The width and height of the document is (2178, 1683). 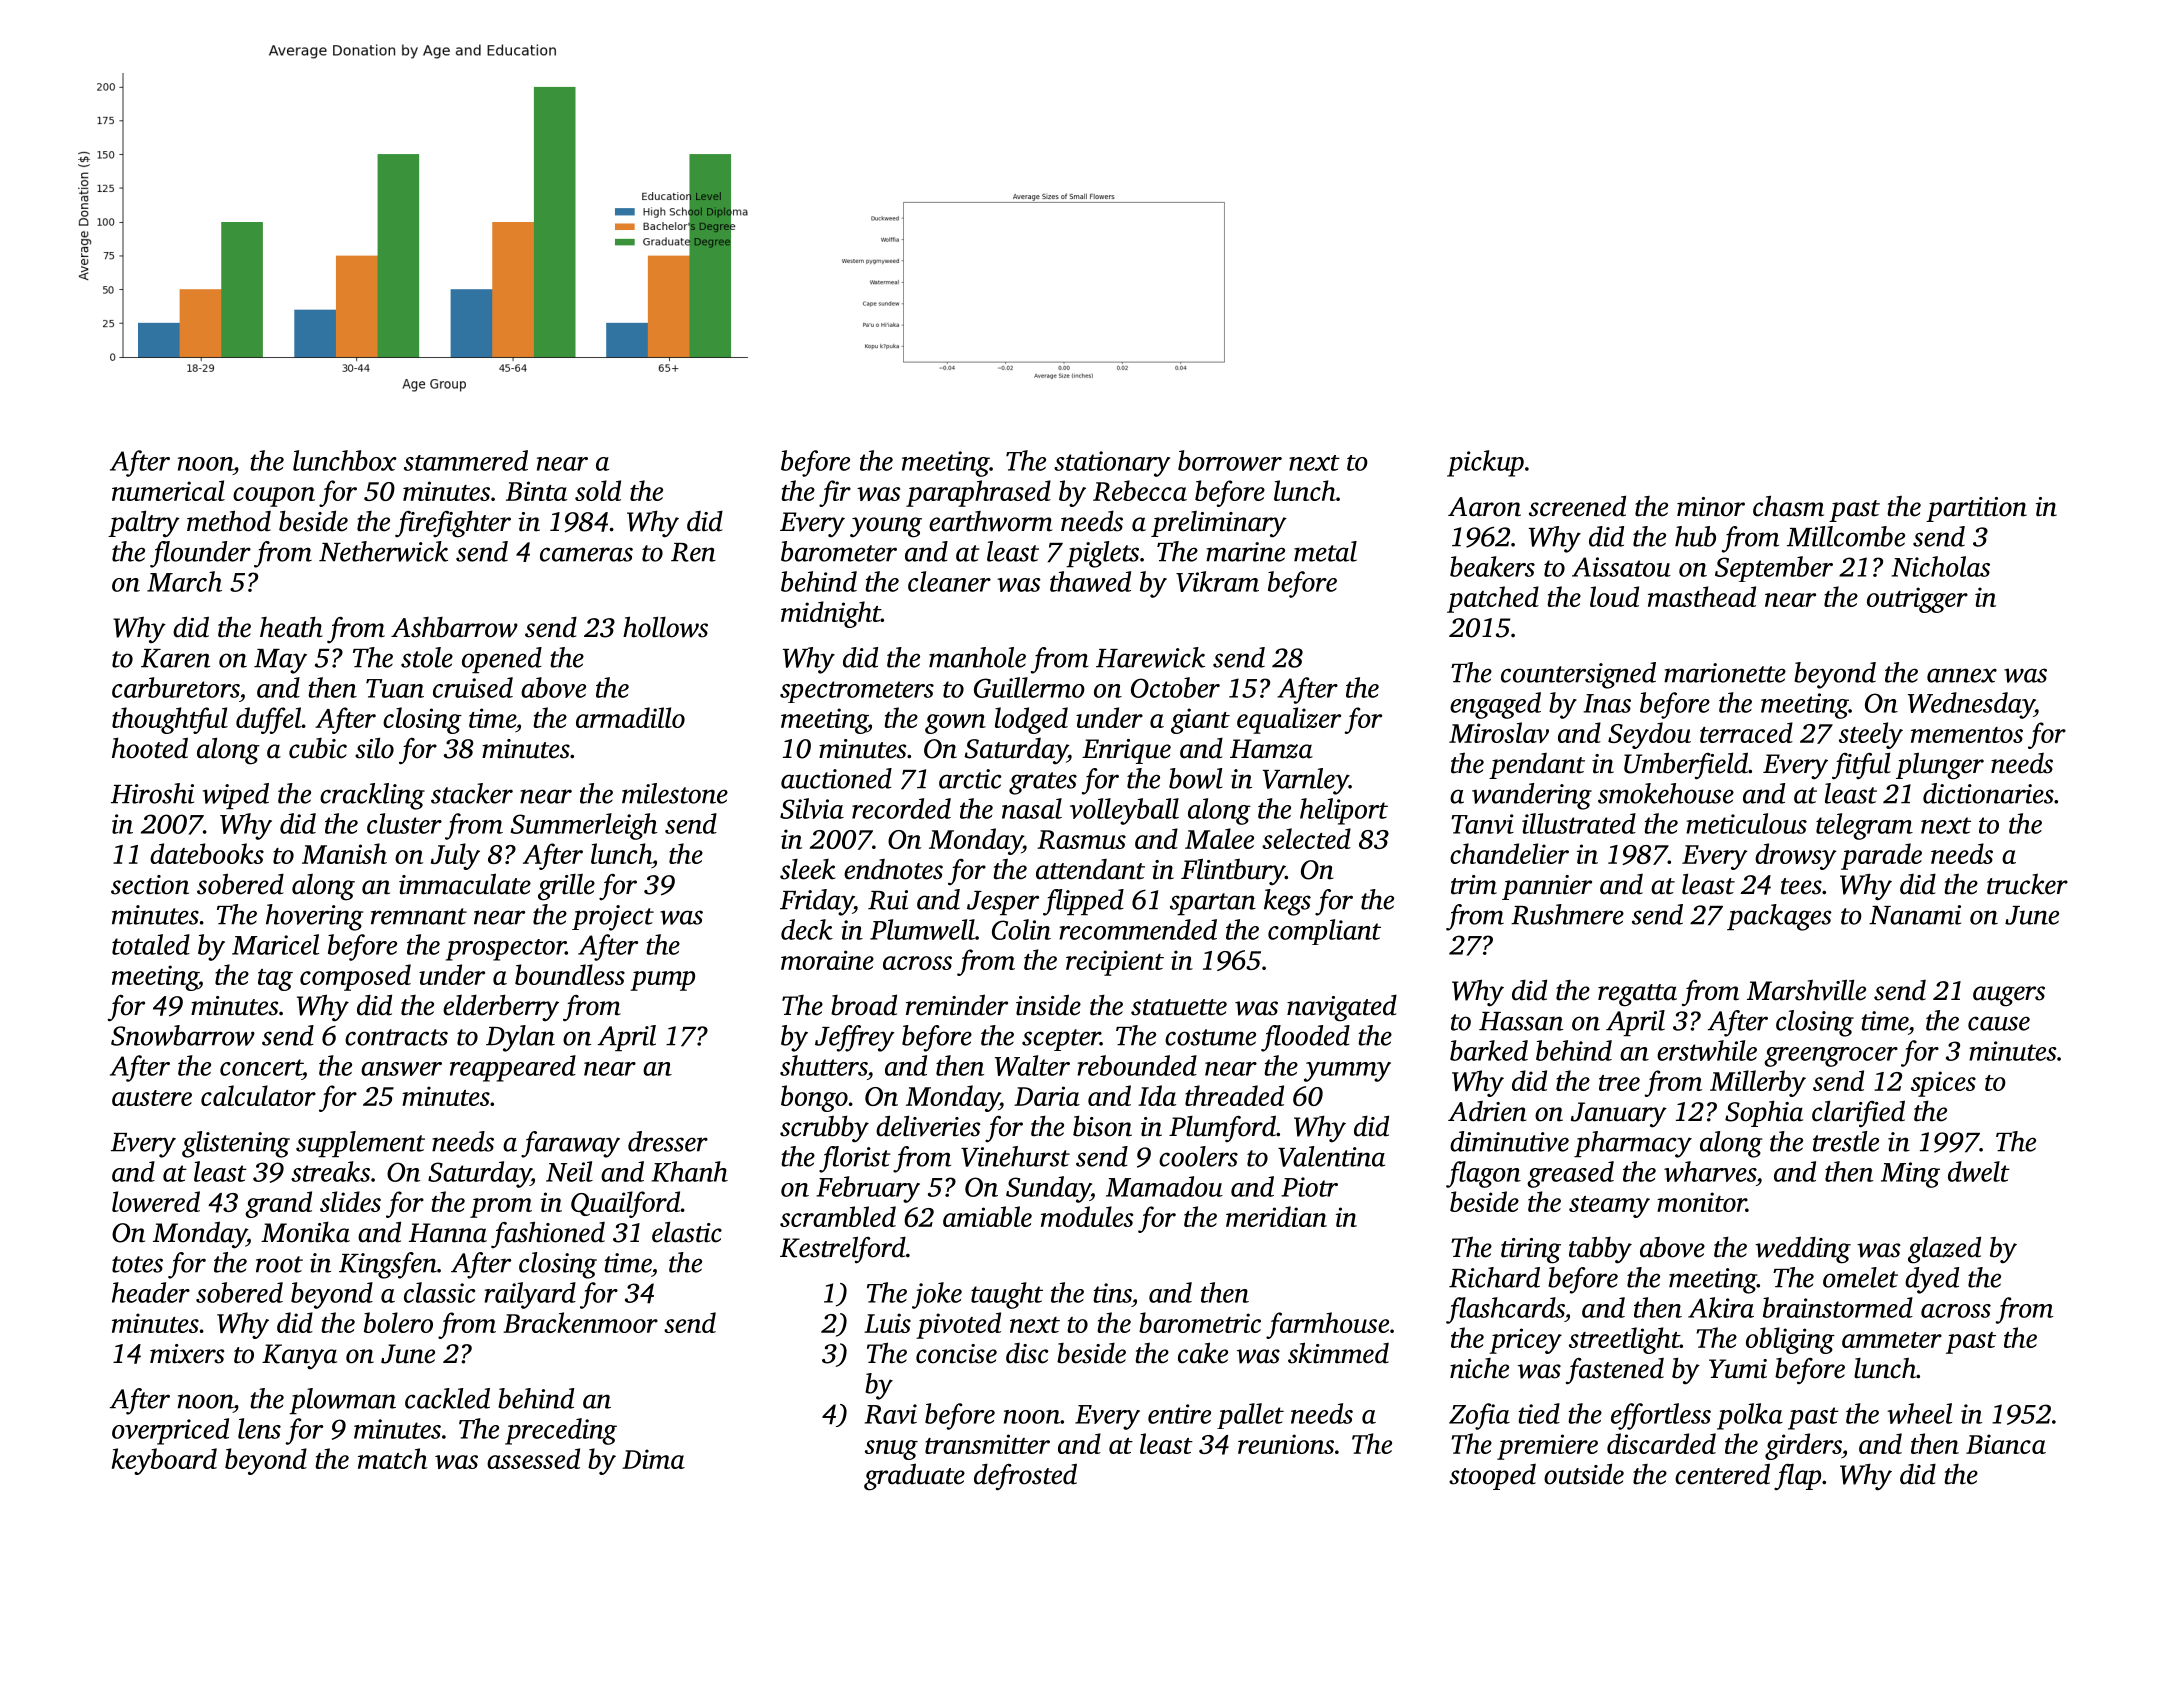 I want to click on giant, so click(x=1200, y=721).
